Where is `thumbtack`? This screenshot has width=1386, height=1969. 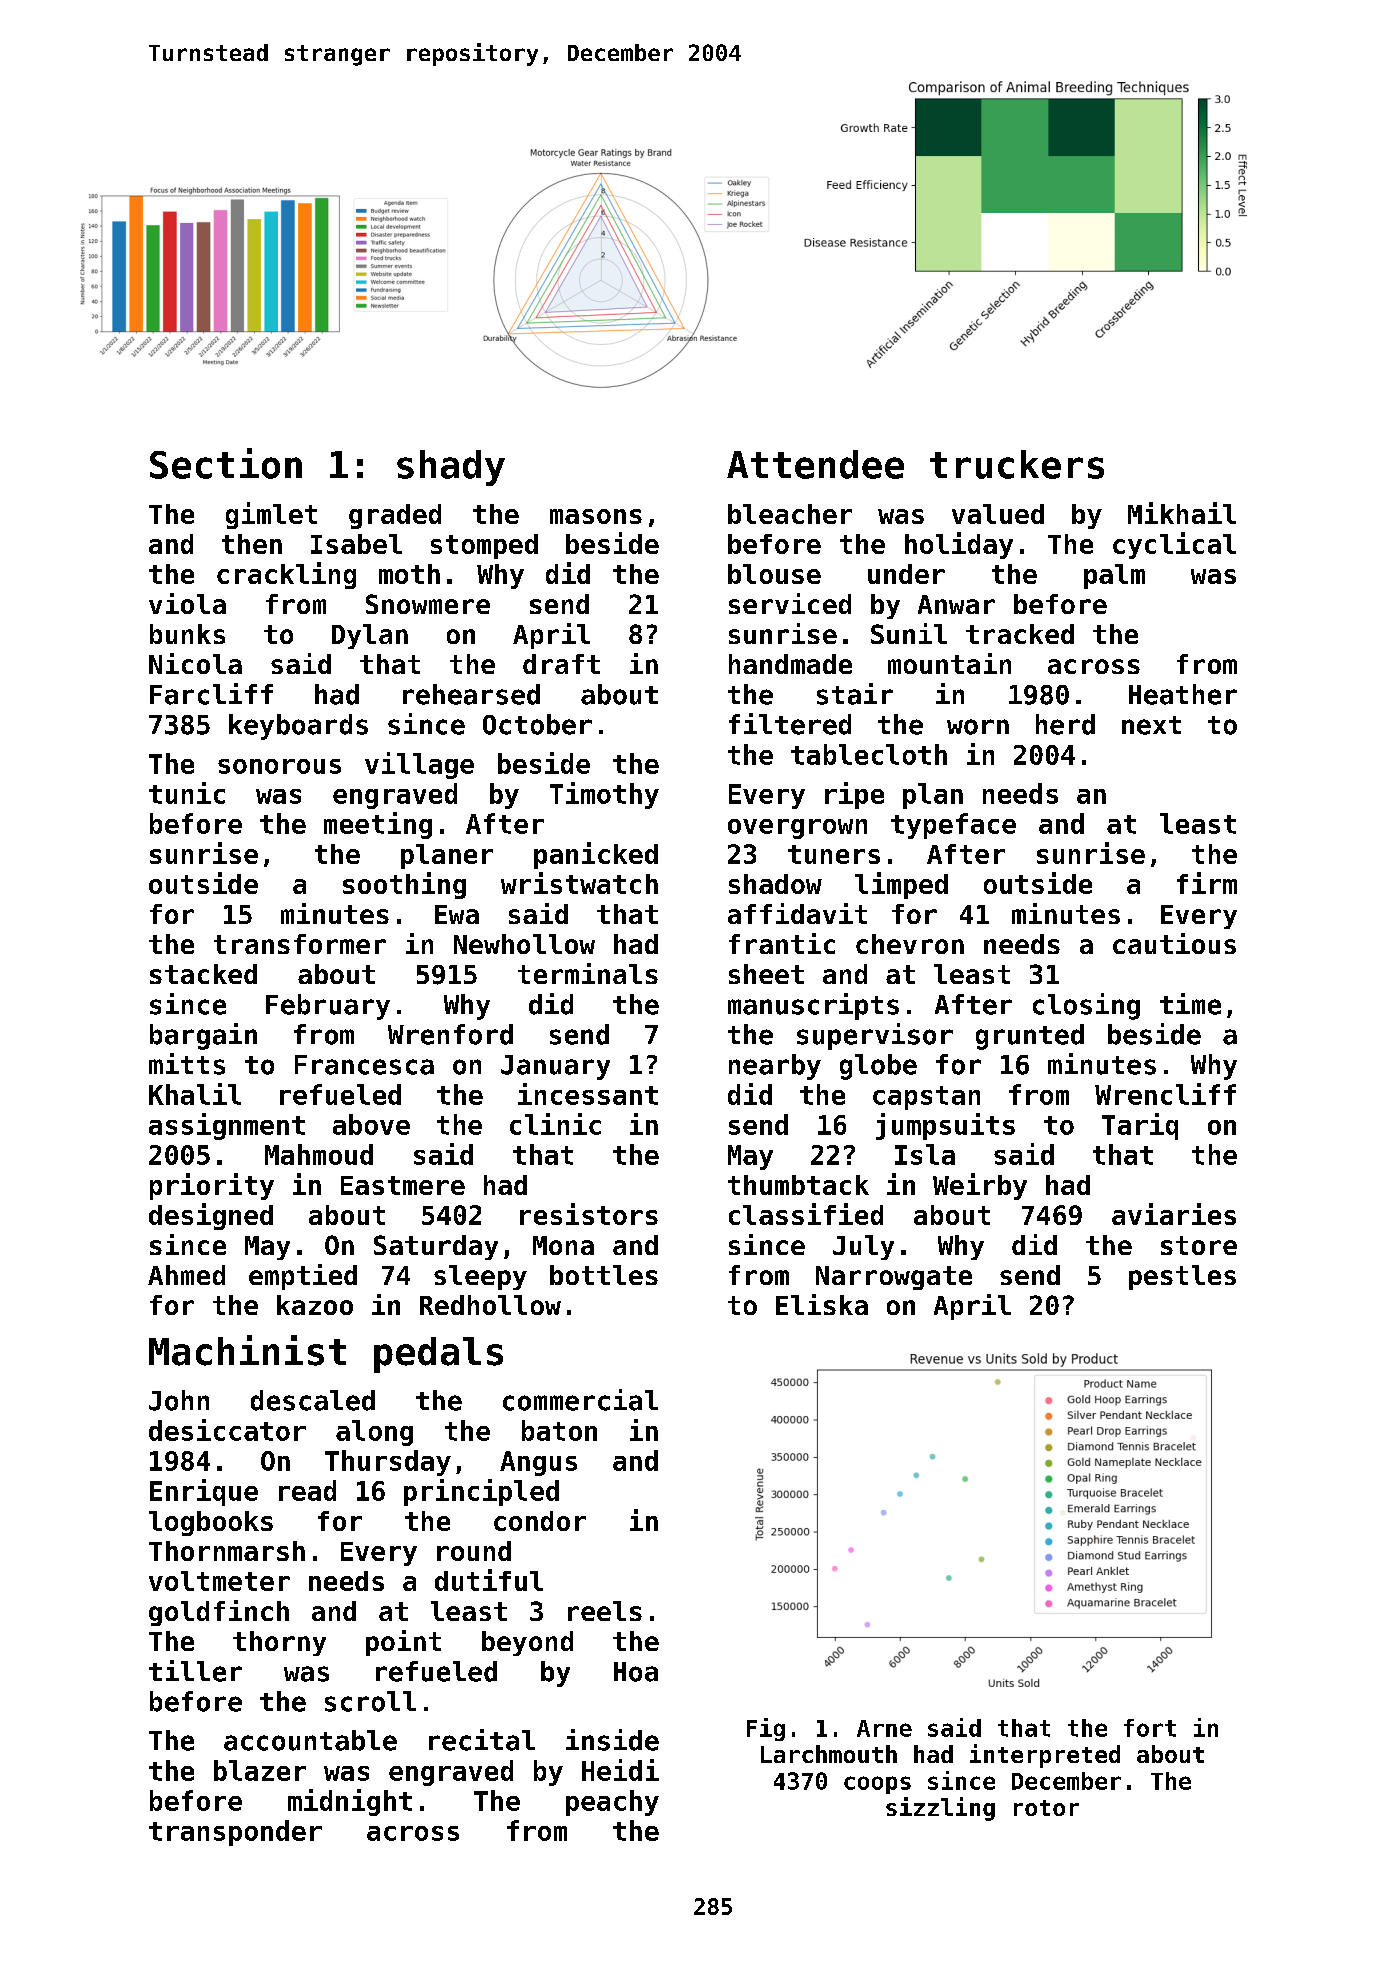
thumbtack is located at coordinates (798, 1185).
